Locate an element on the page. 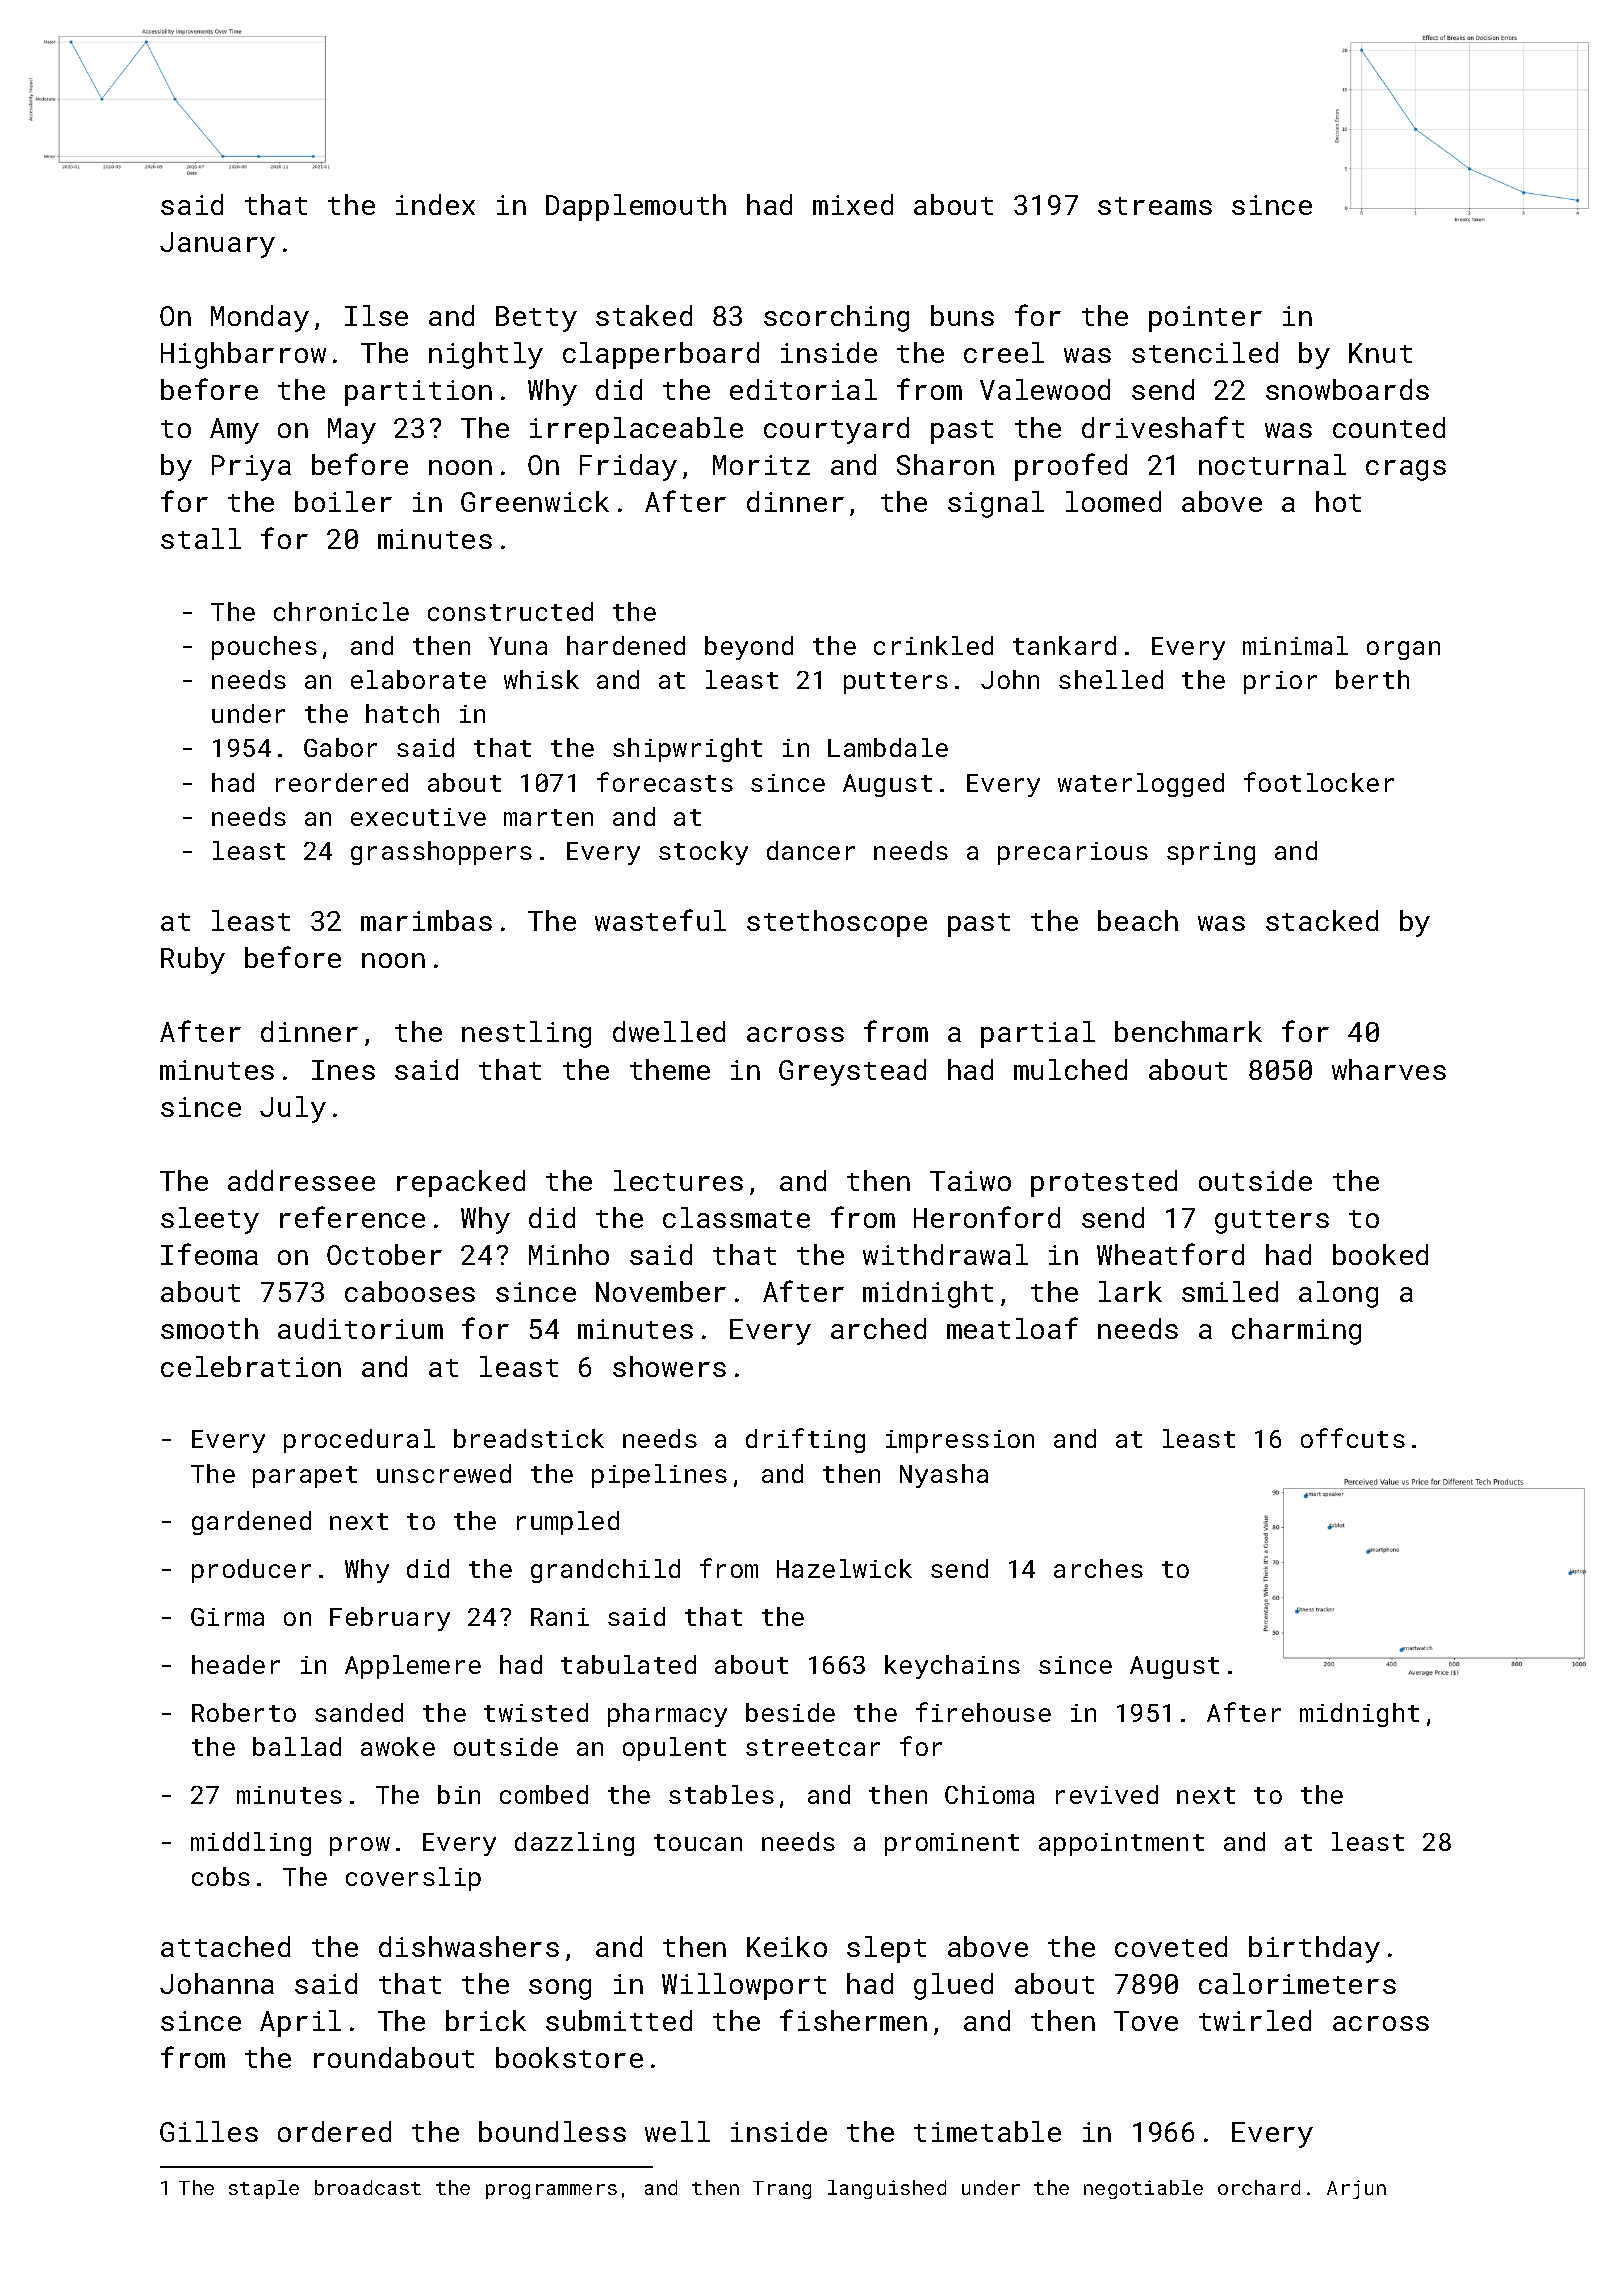 The width and height of the document is (1620, 2292). stenciled is located at coordinates (1205, 352).
